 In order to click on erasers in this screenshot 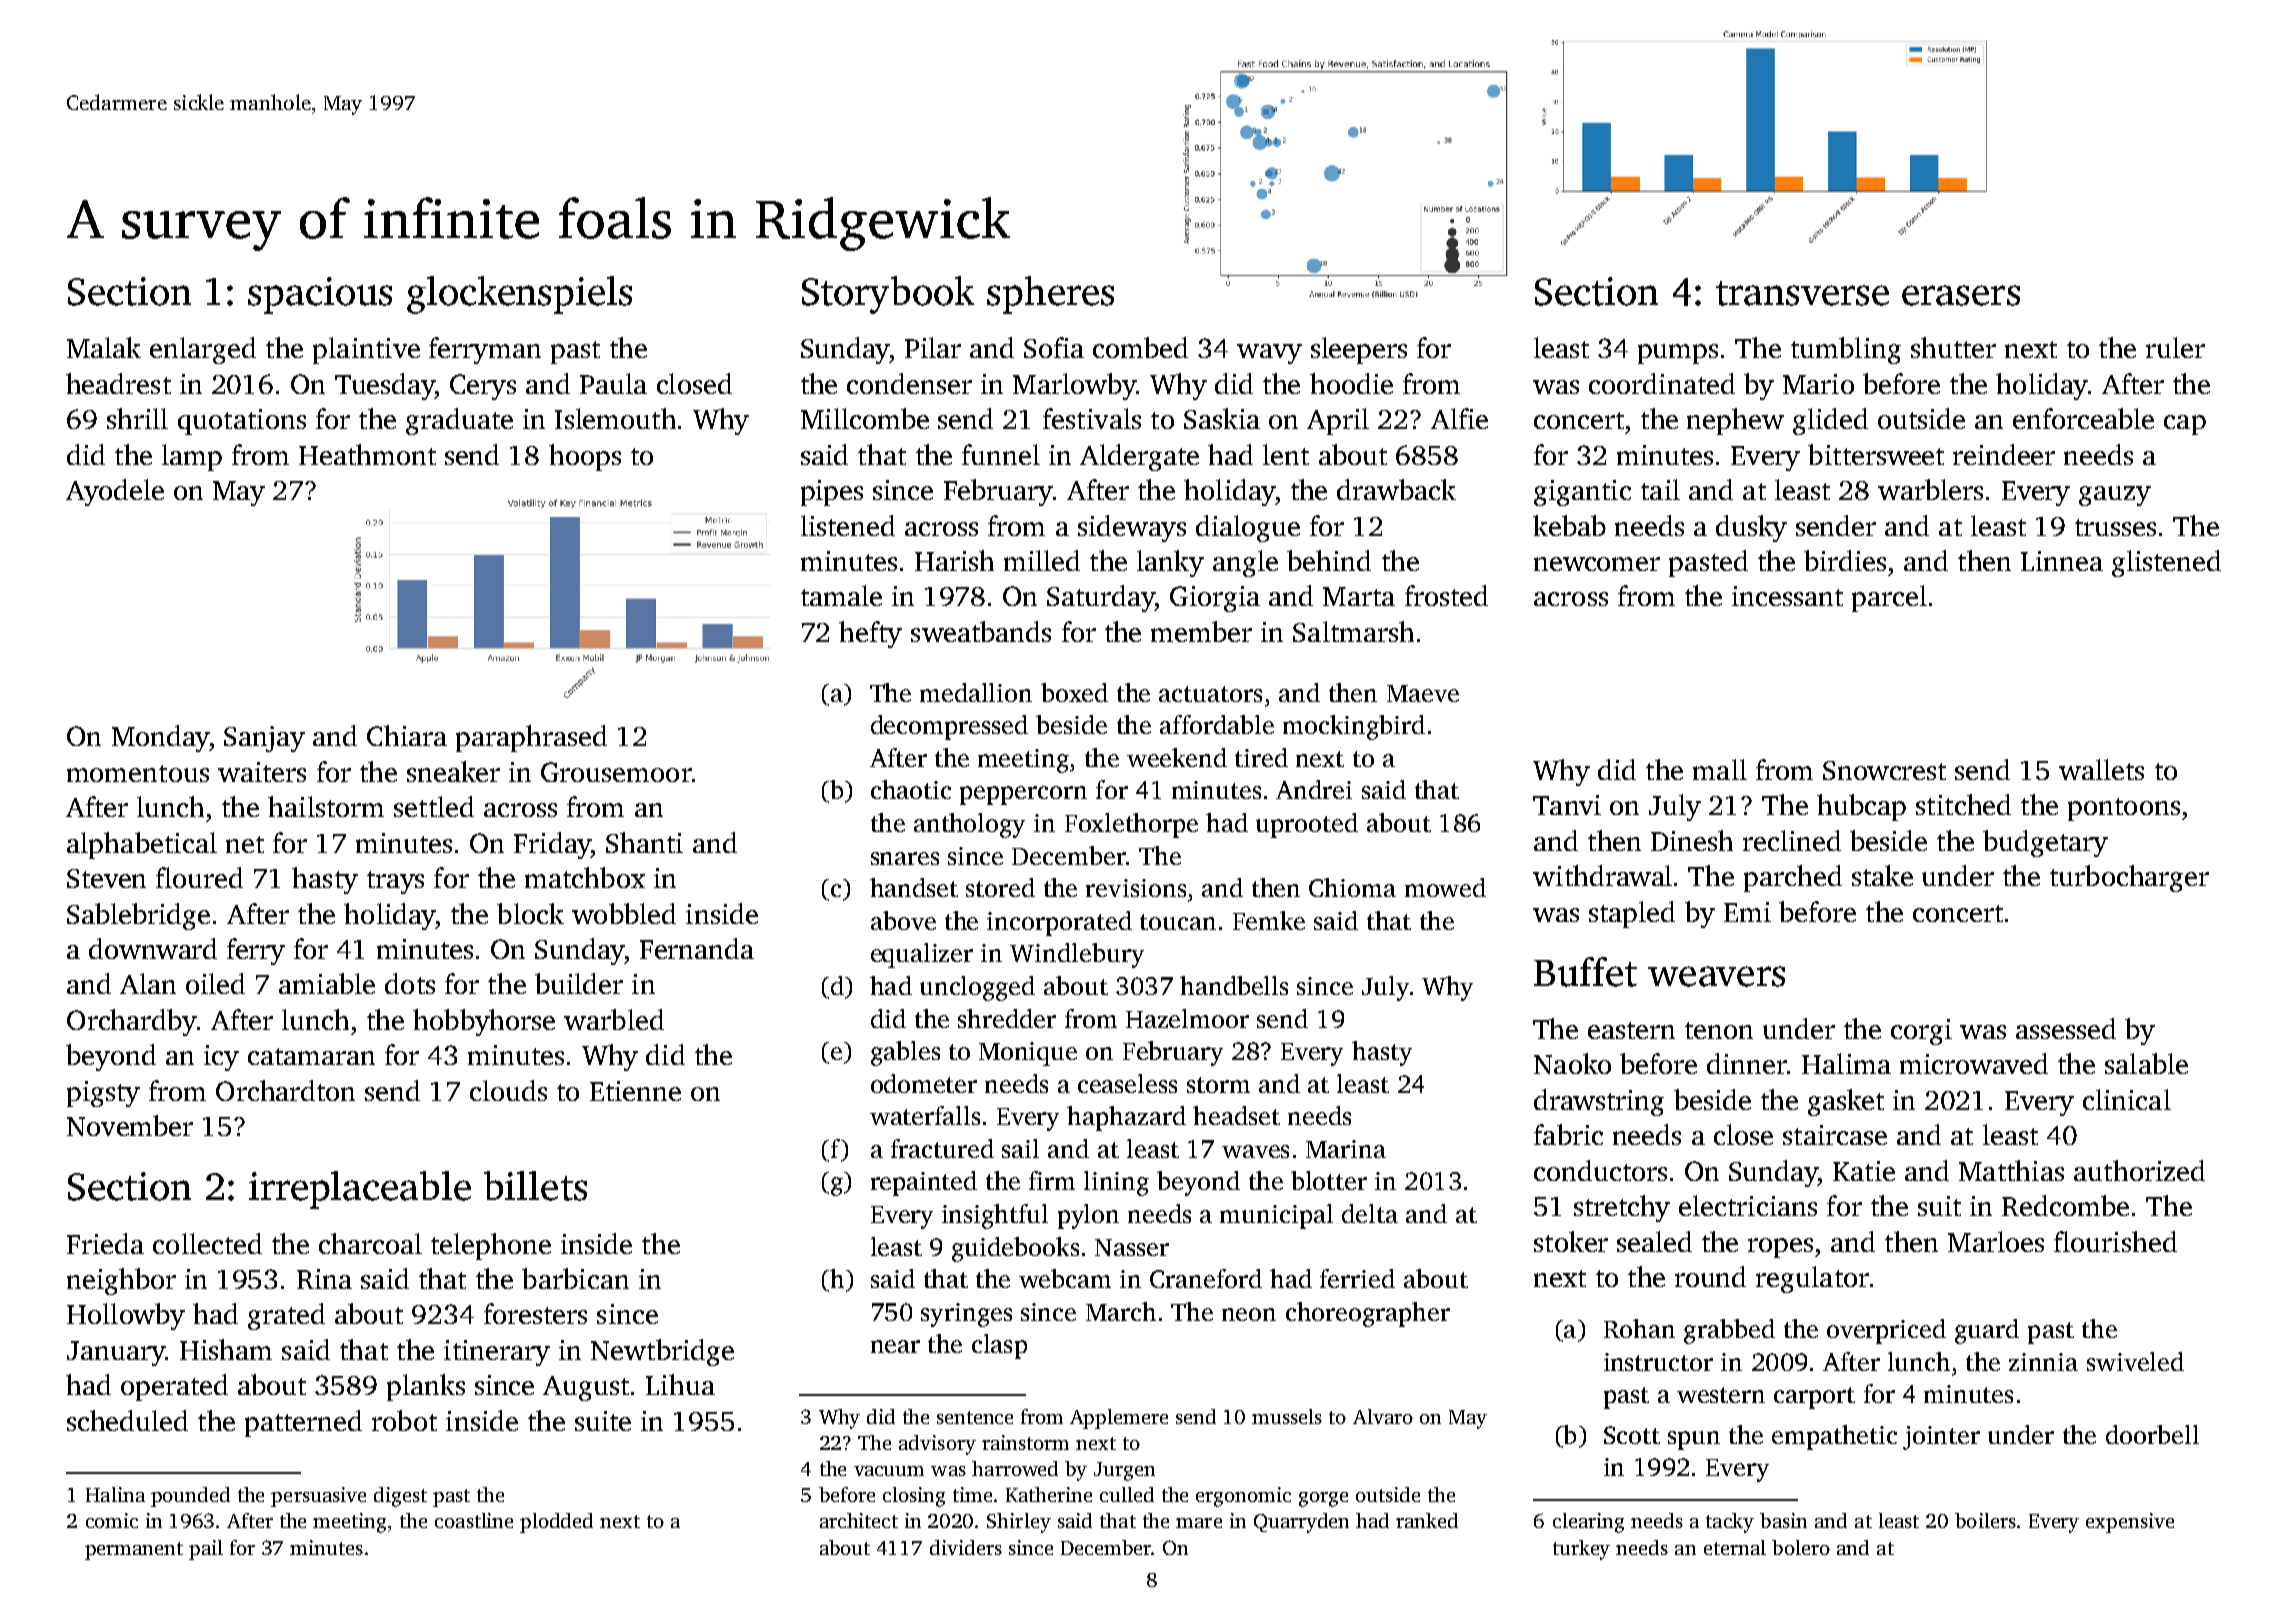, I will do `click(1961, 295)`.
